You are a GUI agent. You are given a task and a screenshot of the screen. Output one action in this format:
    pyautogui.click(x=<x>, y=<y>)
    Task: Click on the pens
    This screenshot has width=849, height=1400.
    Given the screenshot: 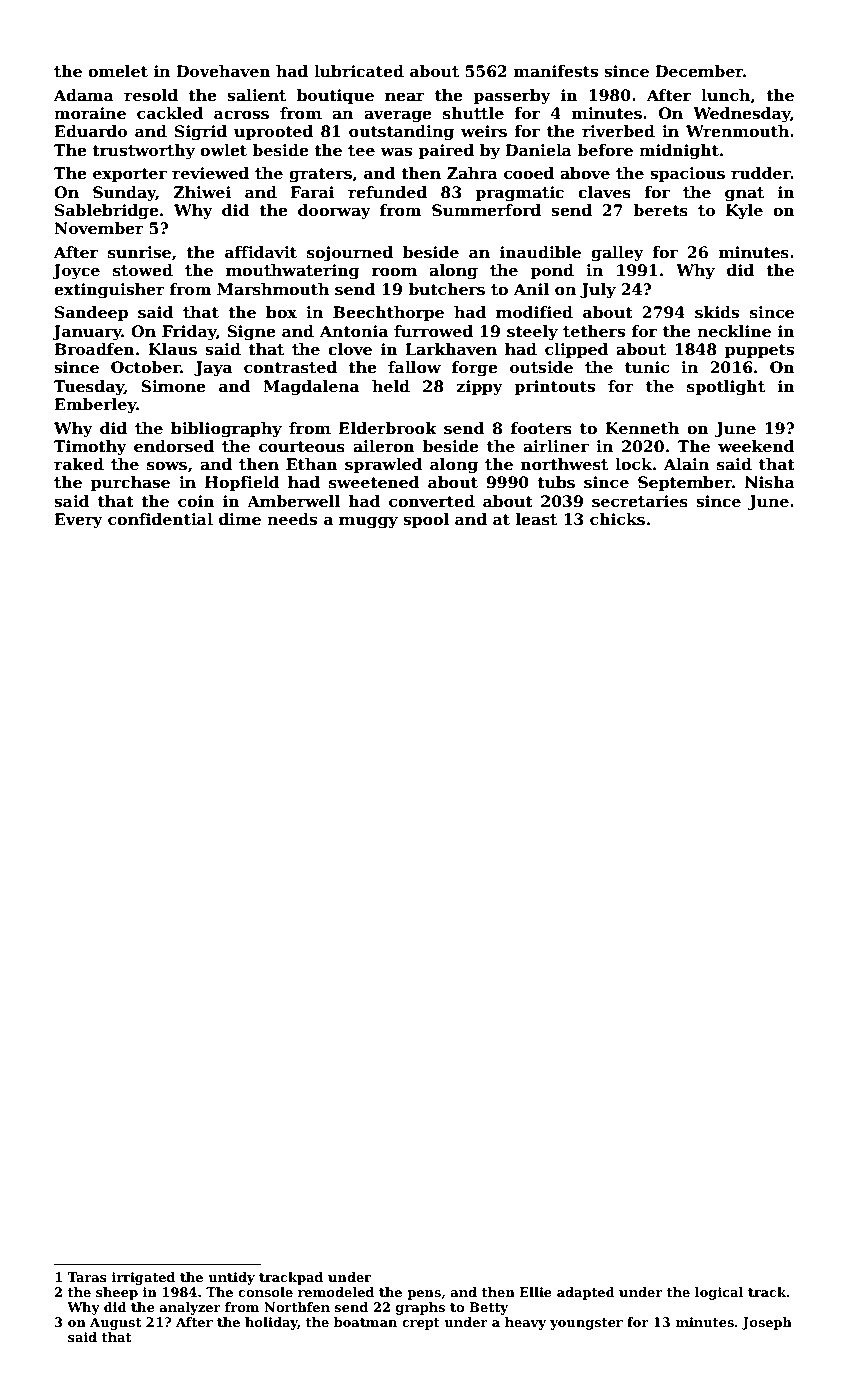 What is the action you would take?
    pyautogui.click(x=424, y=1295)
